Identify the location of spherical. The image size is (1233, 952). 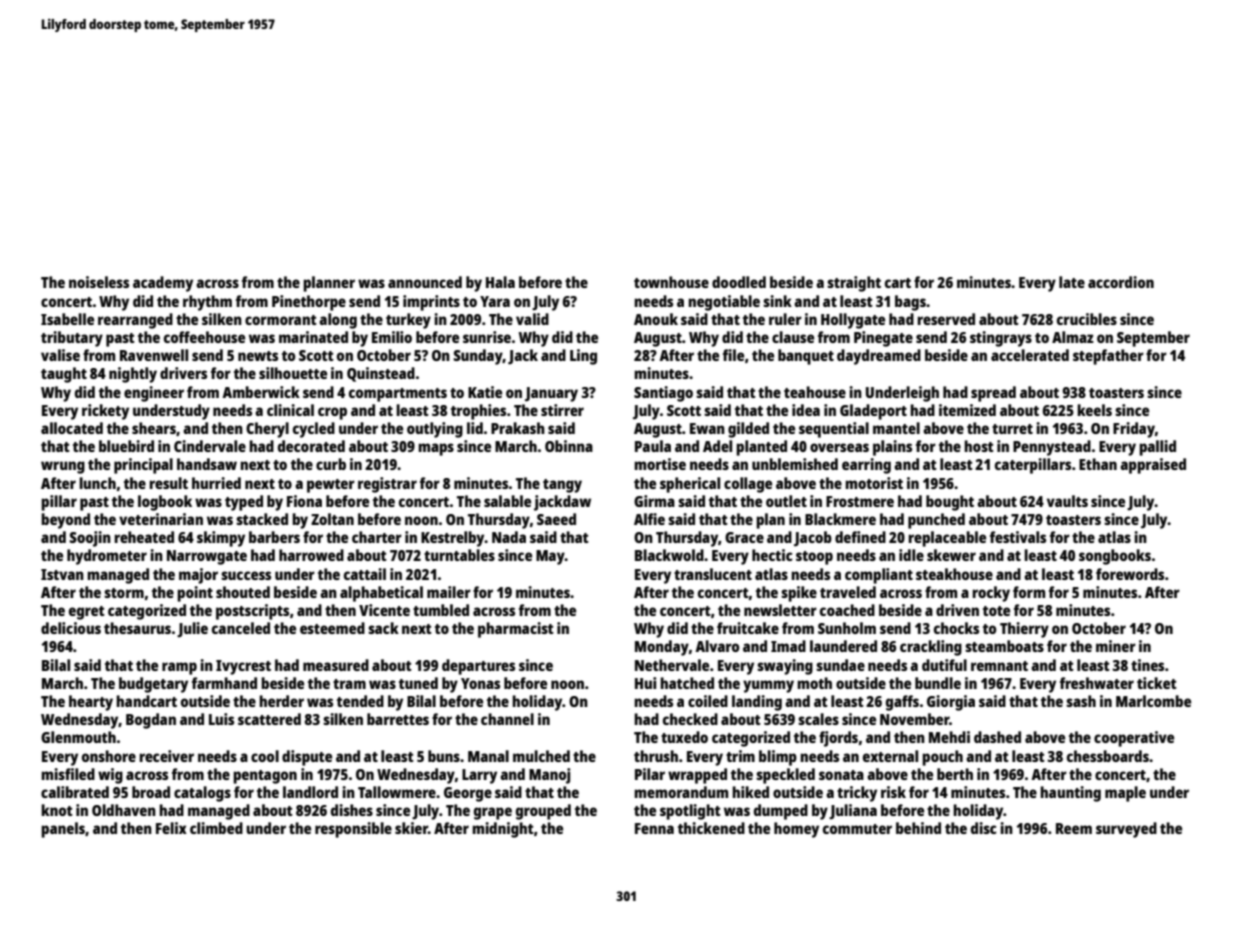
(690, 485).
